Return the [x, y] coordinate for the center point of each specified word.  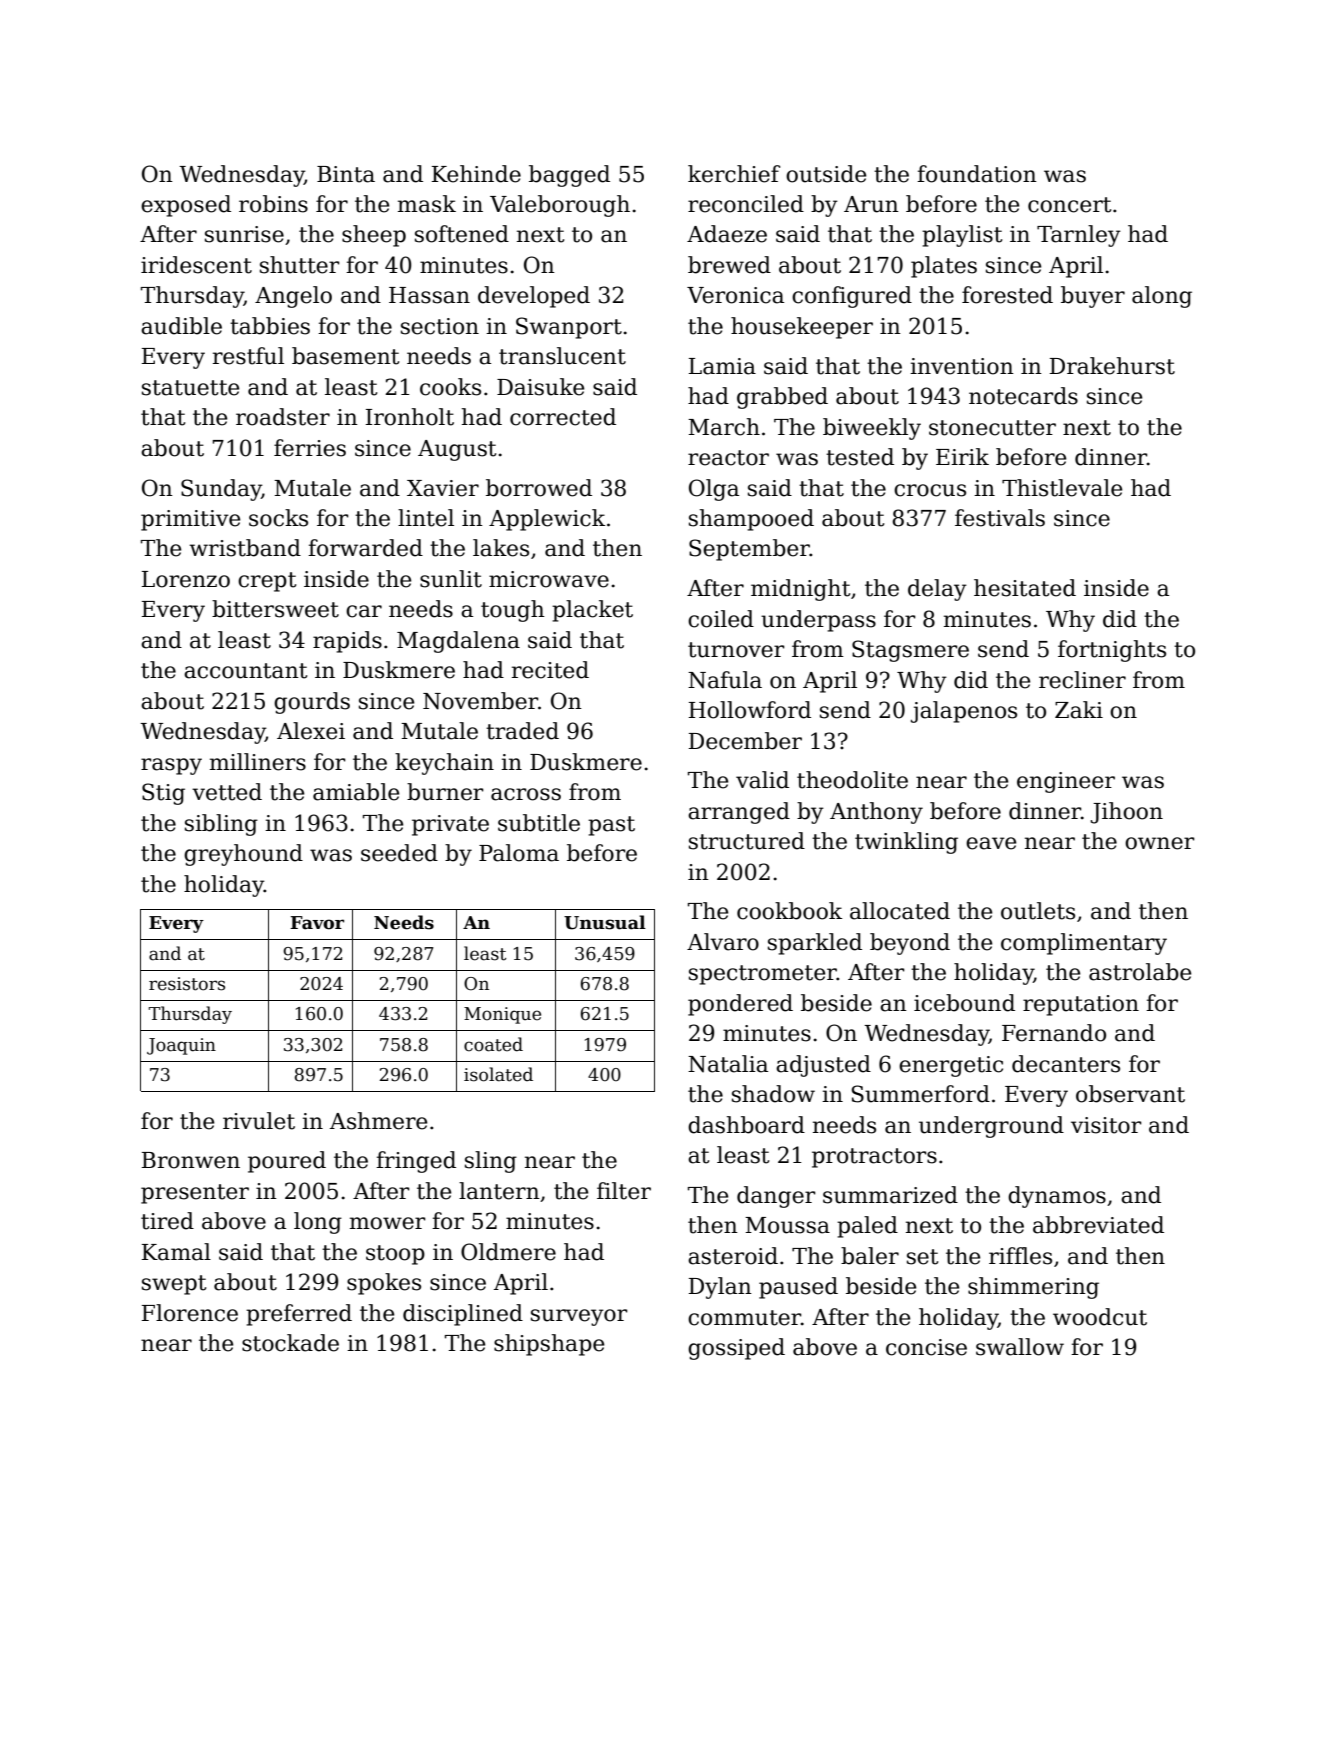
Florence [190, 1313]
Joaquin [181, 1046]
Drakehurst [1112, 366]
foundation [977, 174]
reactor [728, 458]
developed [534, 297]
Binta [346, 174]
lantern [499, 1191]
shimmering [1033, 1288]
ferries [310, 448]
